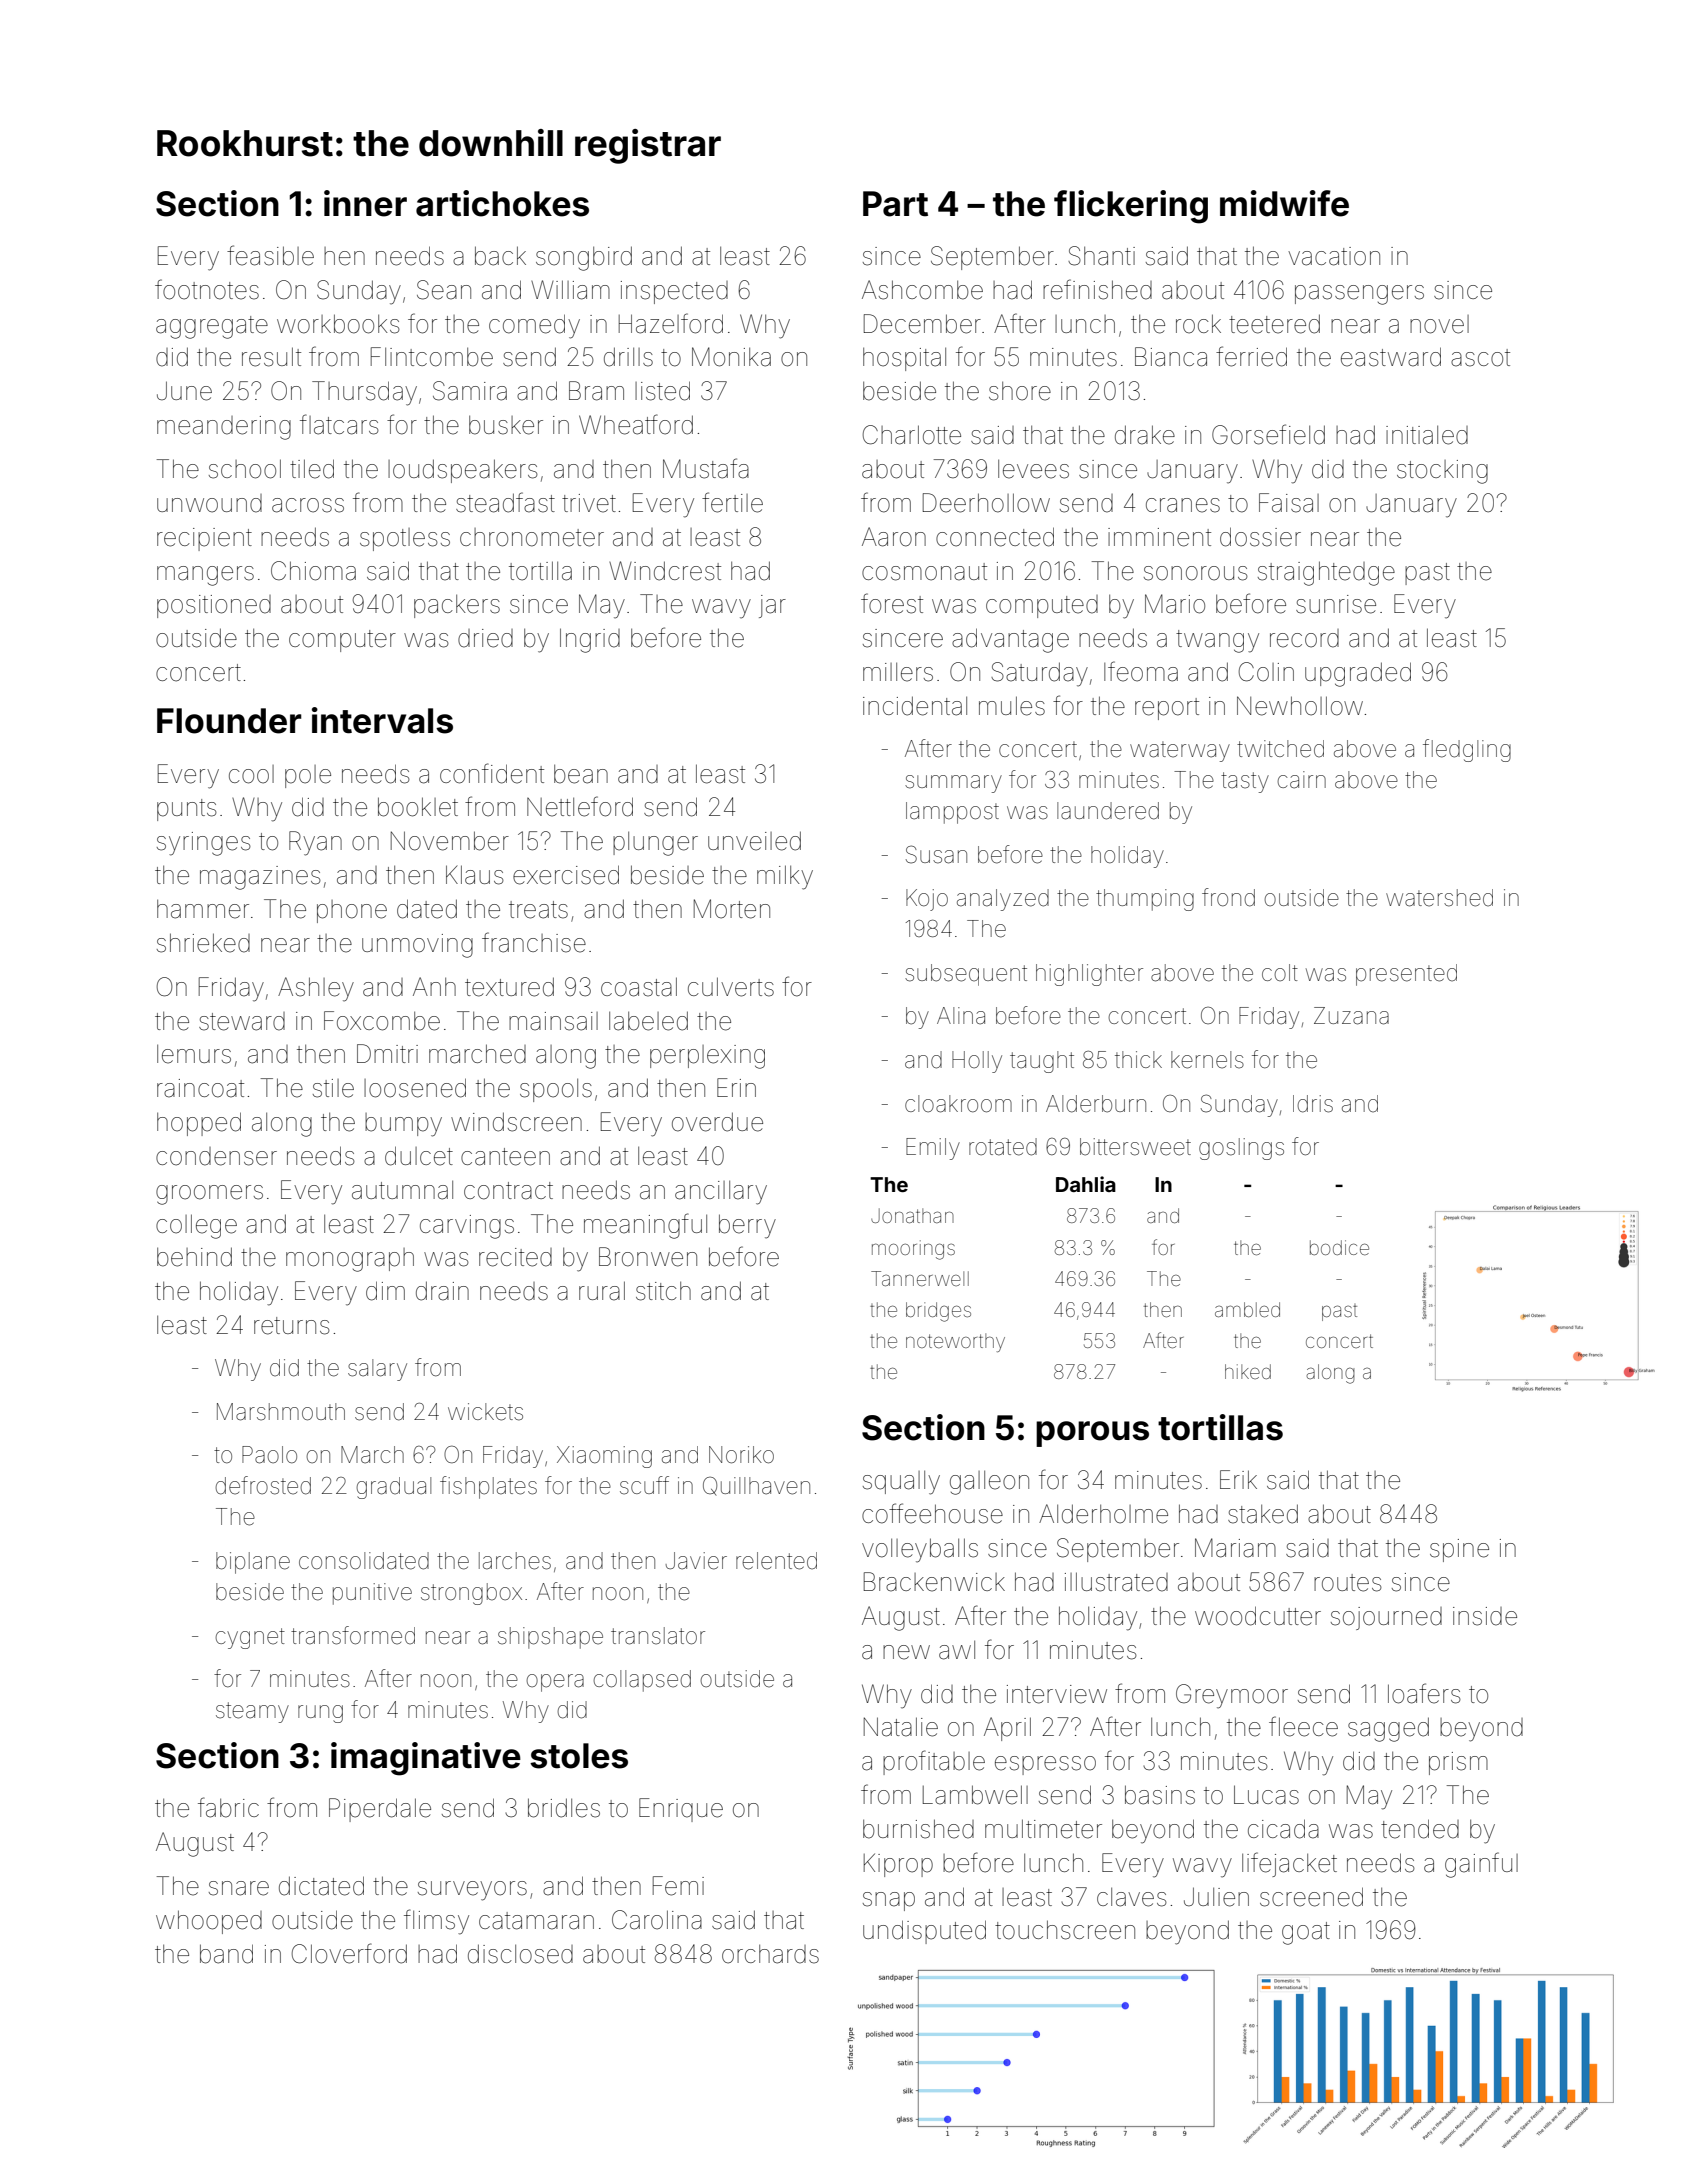 The height and width of the screenshot is (2178, 1683). What do you see at coordinates (898, 1865) in the screenshot?
I see `Kiprop` at bounding box center [898, 1865].
